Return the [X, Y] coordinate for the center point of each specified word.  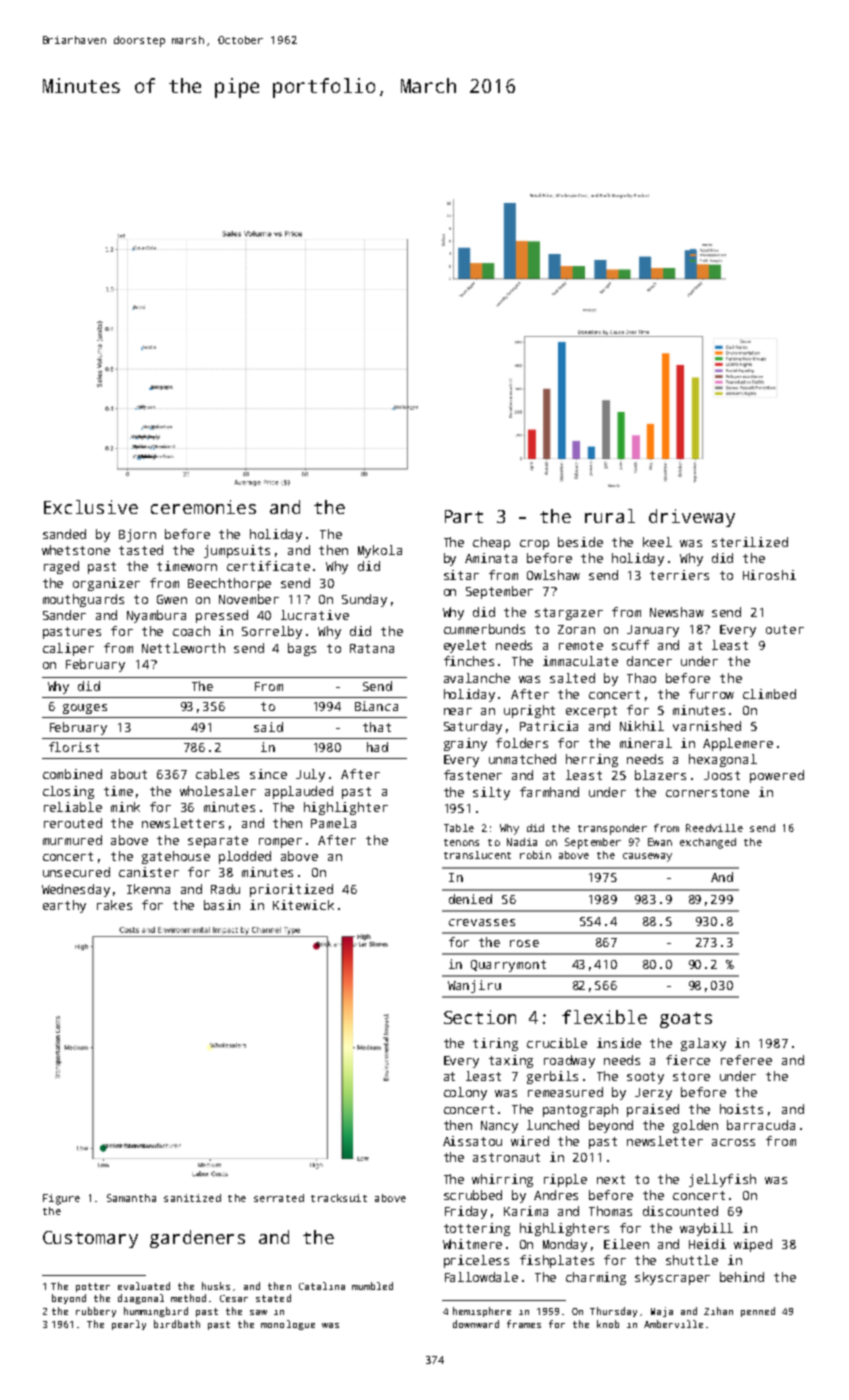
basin [222, 905]
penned [758, 1312]
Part [464, 516]
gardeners [197, 1239]
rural [610, 516]
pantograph [580, 1110]
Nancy [499, 1127]
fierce [688, 1060]
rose [524, 943]
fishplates [557, 1261]
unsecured [76, 872]
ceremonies [203, 507]
